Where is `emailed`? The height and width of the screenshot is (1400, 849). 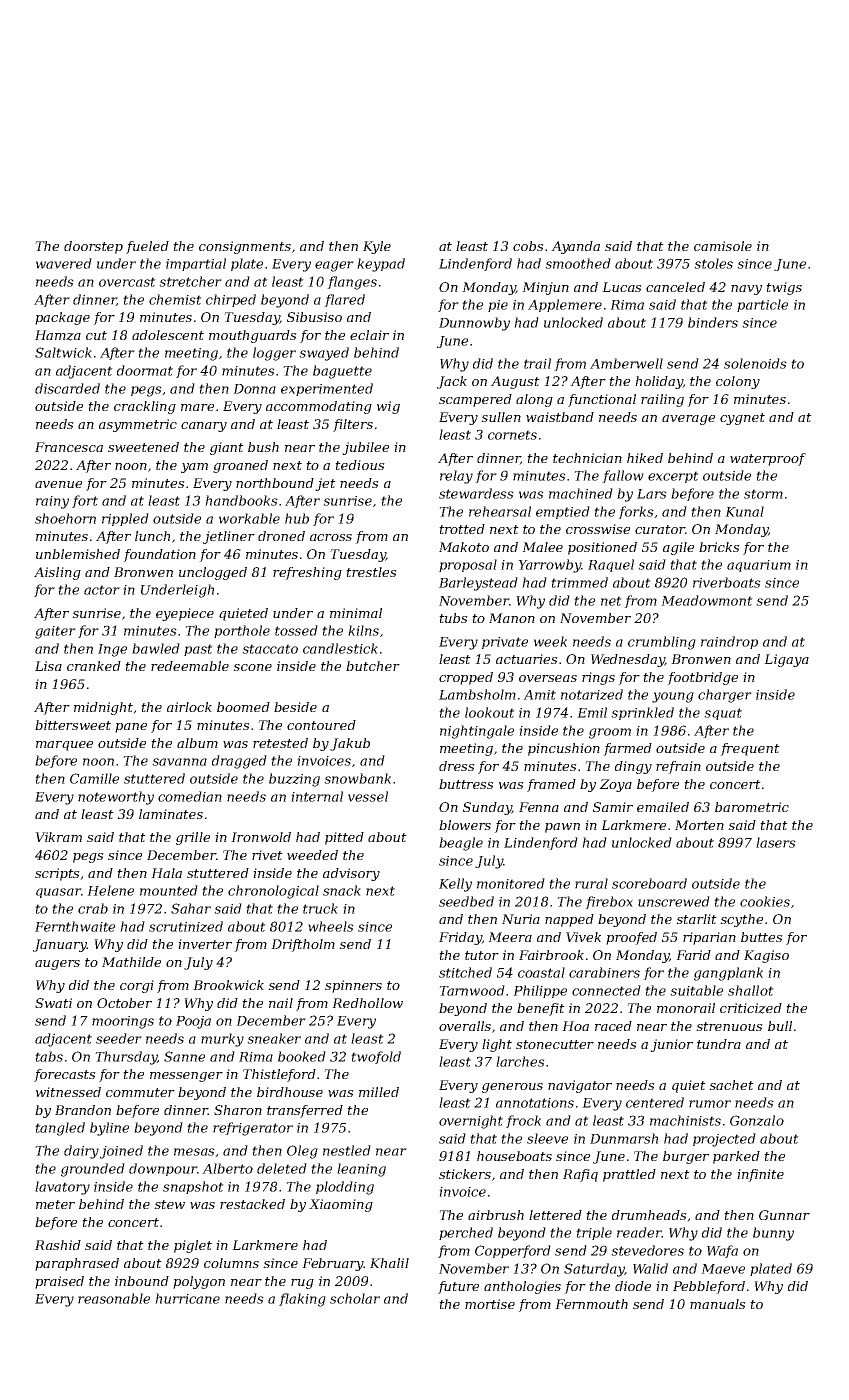
emailed is located at coordinates (663, 807).
